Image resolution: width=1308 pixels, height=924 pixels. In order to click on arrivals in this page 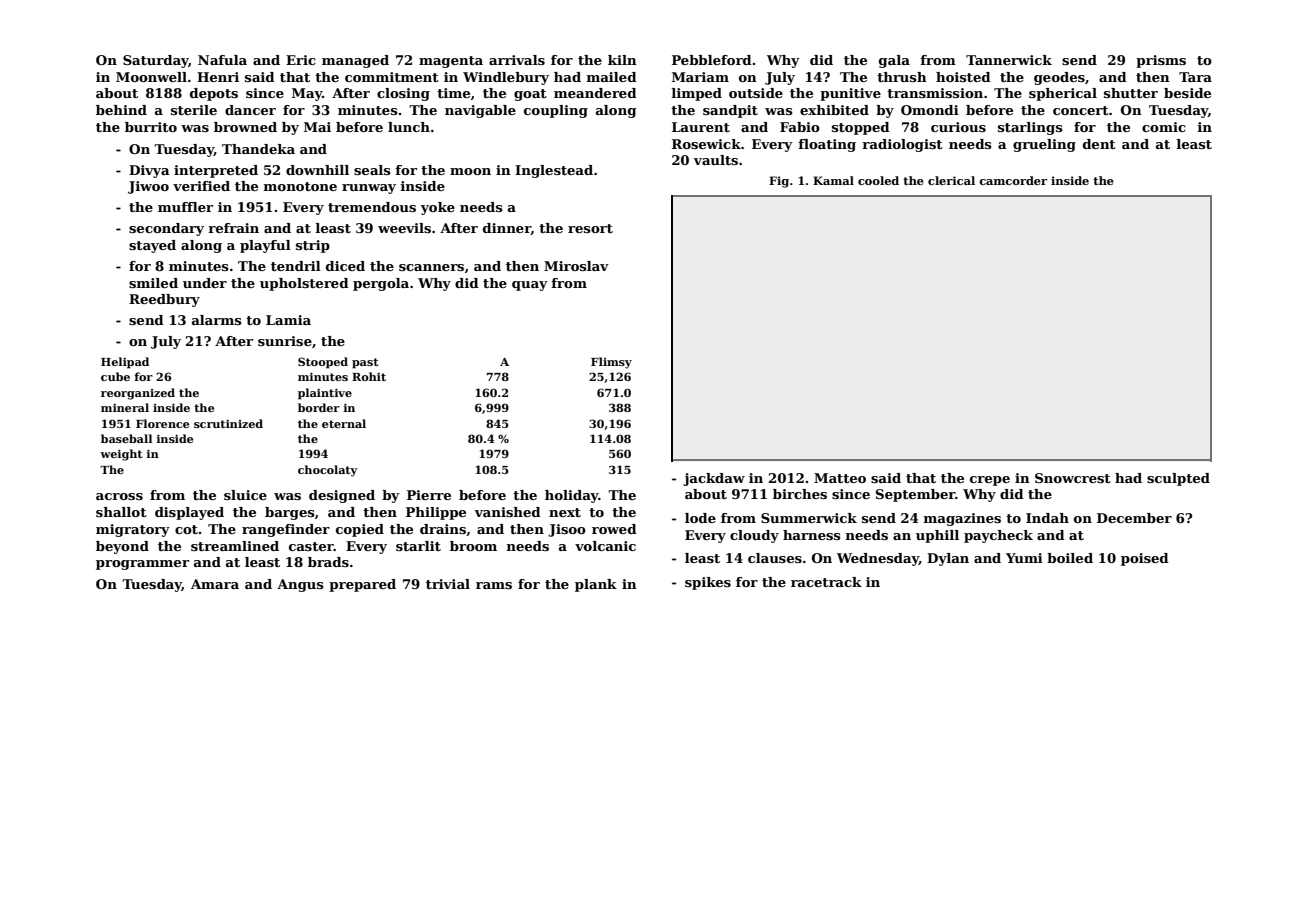, I will do `click(517, 60)`.
